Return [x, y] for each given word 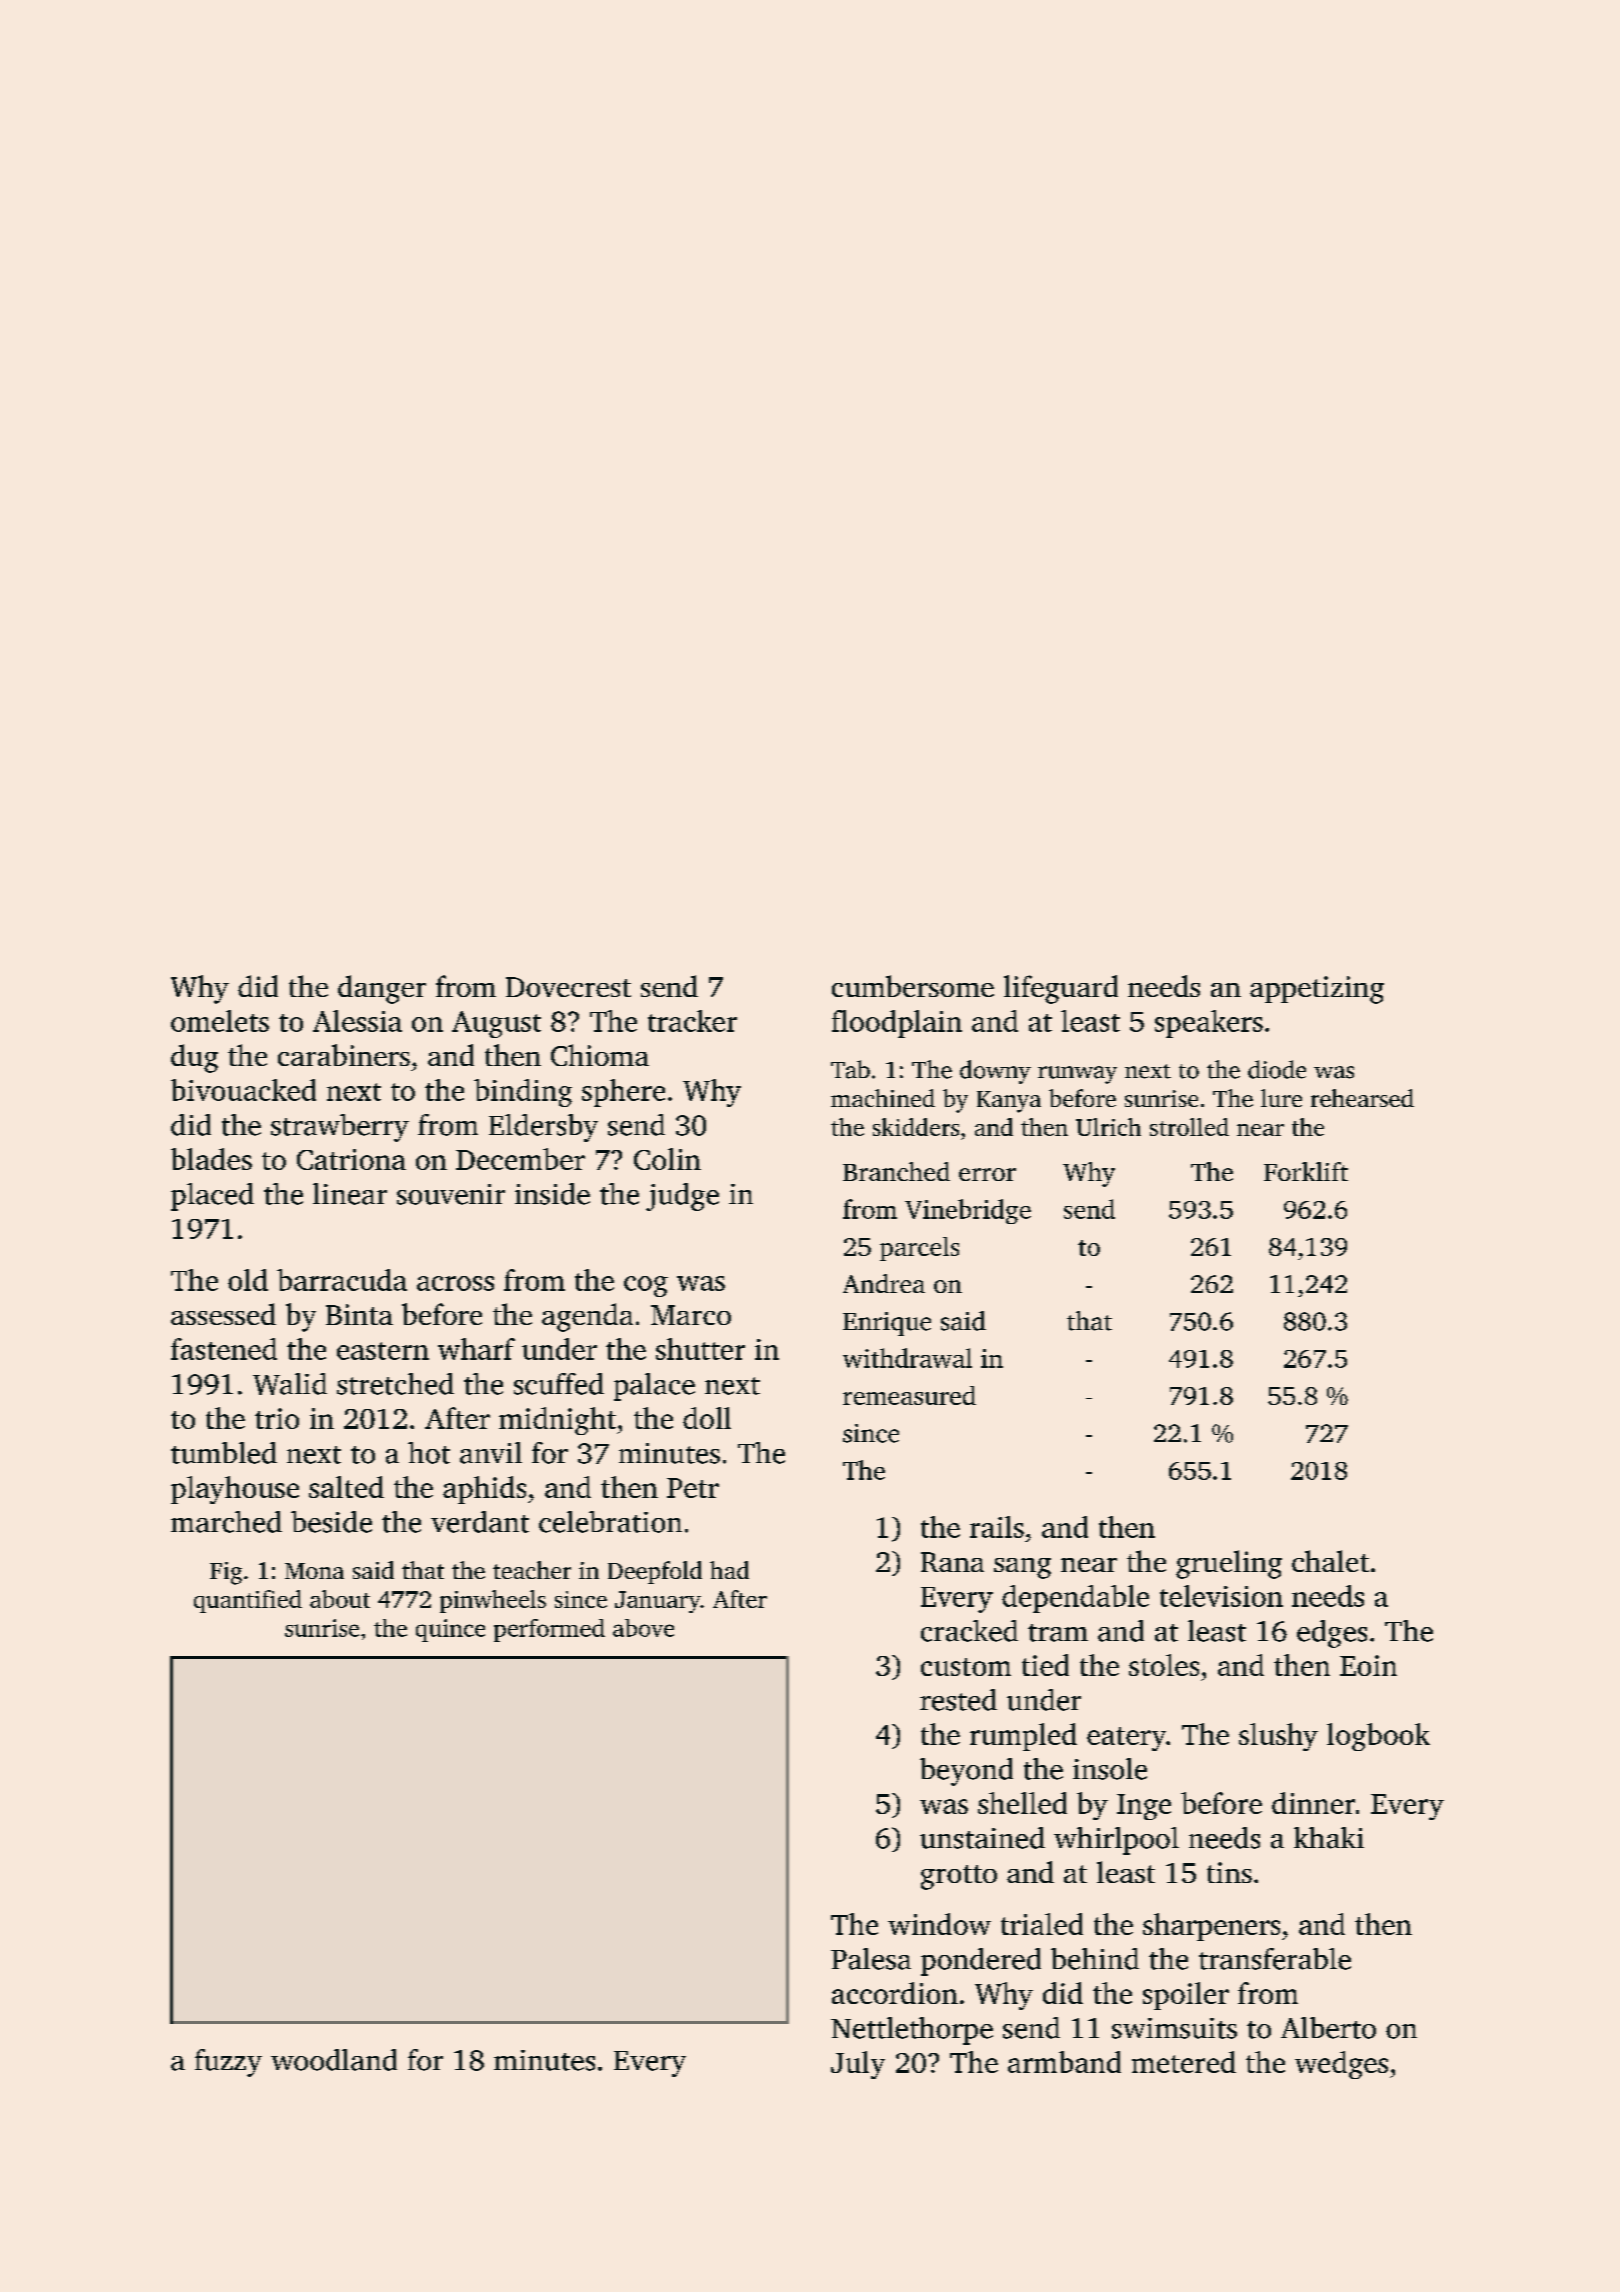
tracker [692, 1021]
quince [450, 1630]
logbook [1378, 1737]
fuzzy [228, 2063]
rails [997, 1527]
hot [429, 1453]
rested [958, 1700]
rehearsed [1362, 1098]
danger [382, 989]
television [1221, 1596]
